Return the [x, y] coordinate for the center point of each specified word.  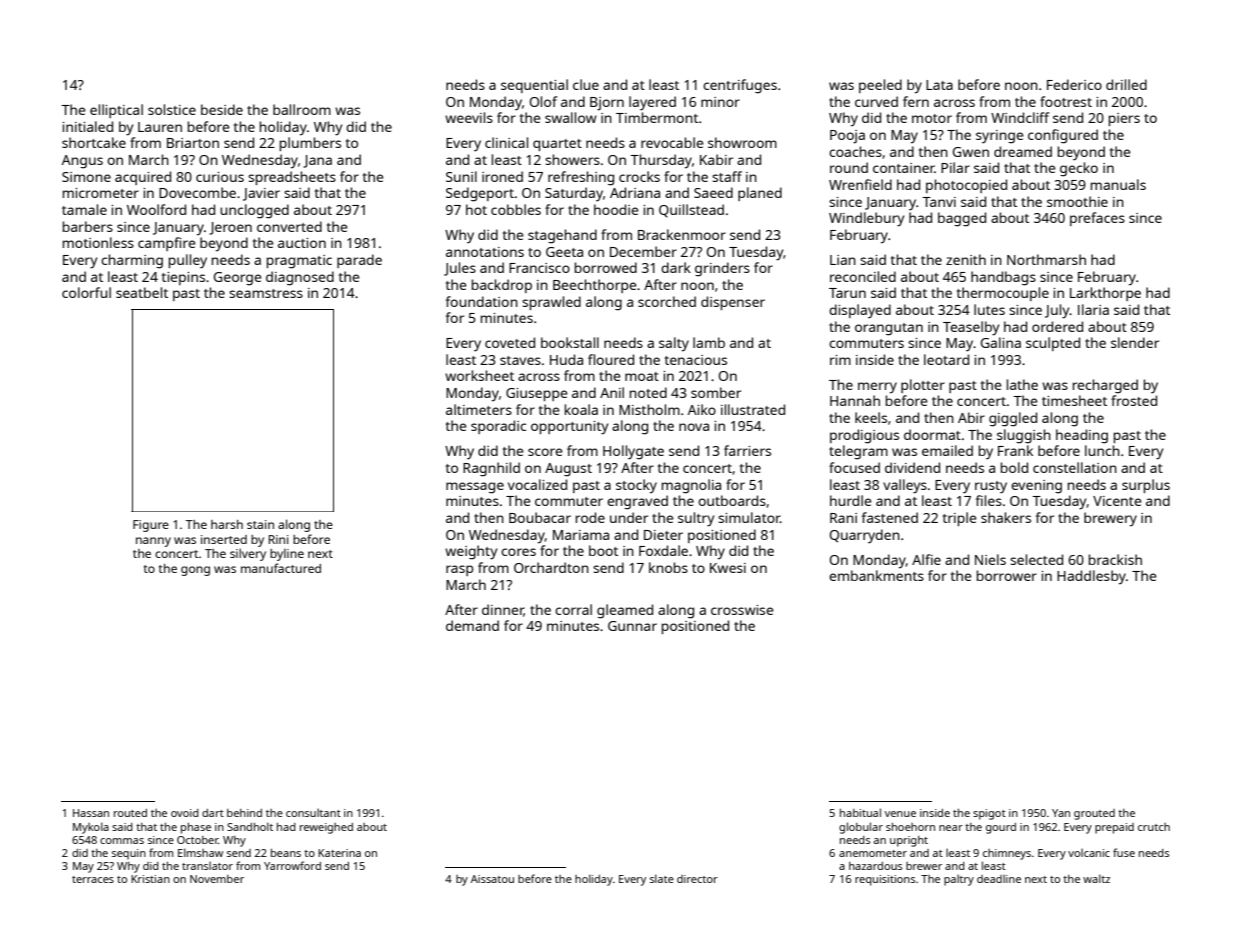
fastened [890, 517]
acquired [143, 178]
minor [720, 102]
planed [760, 194]
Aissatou [492, 879]
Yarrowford [292, 865]
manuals [1118, 184]
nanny [153, 542]
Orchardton [551, 567]
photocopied [966, 186]
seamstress [266, 293]
